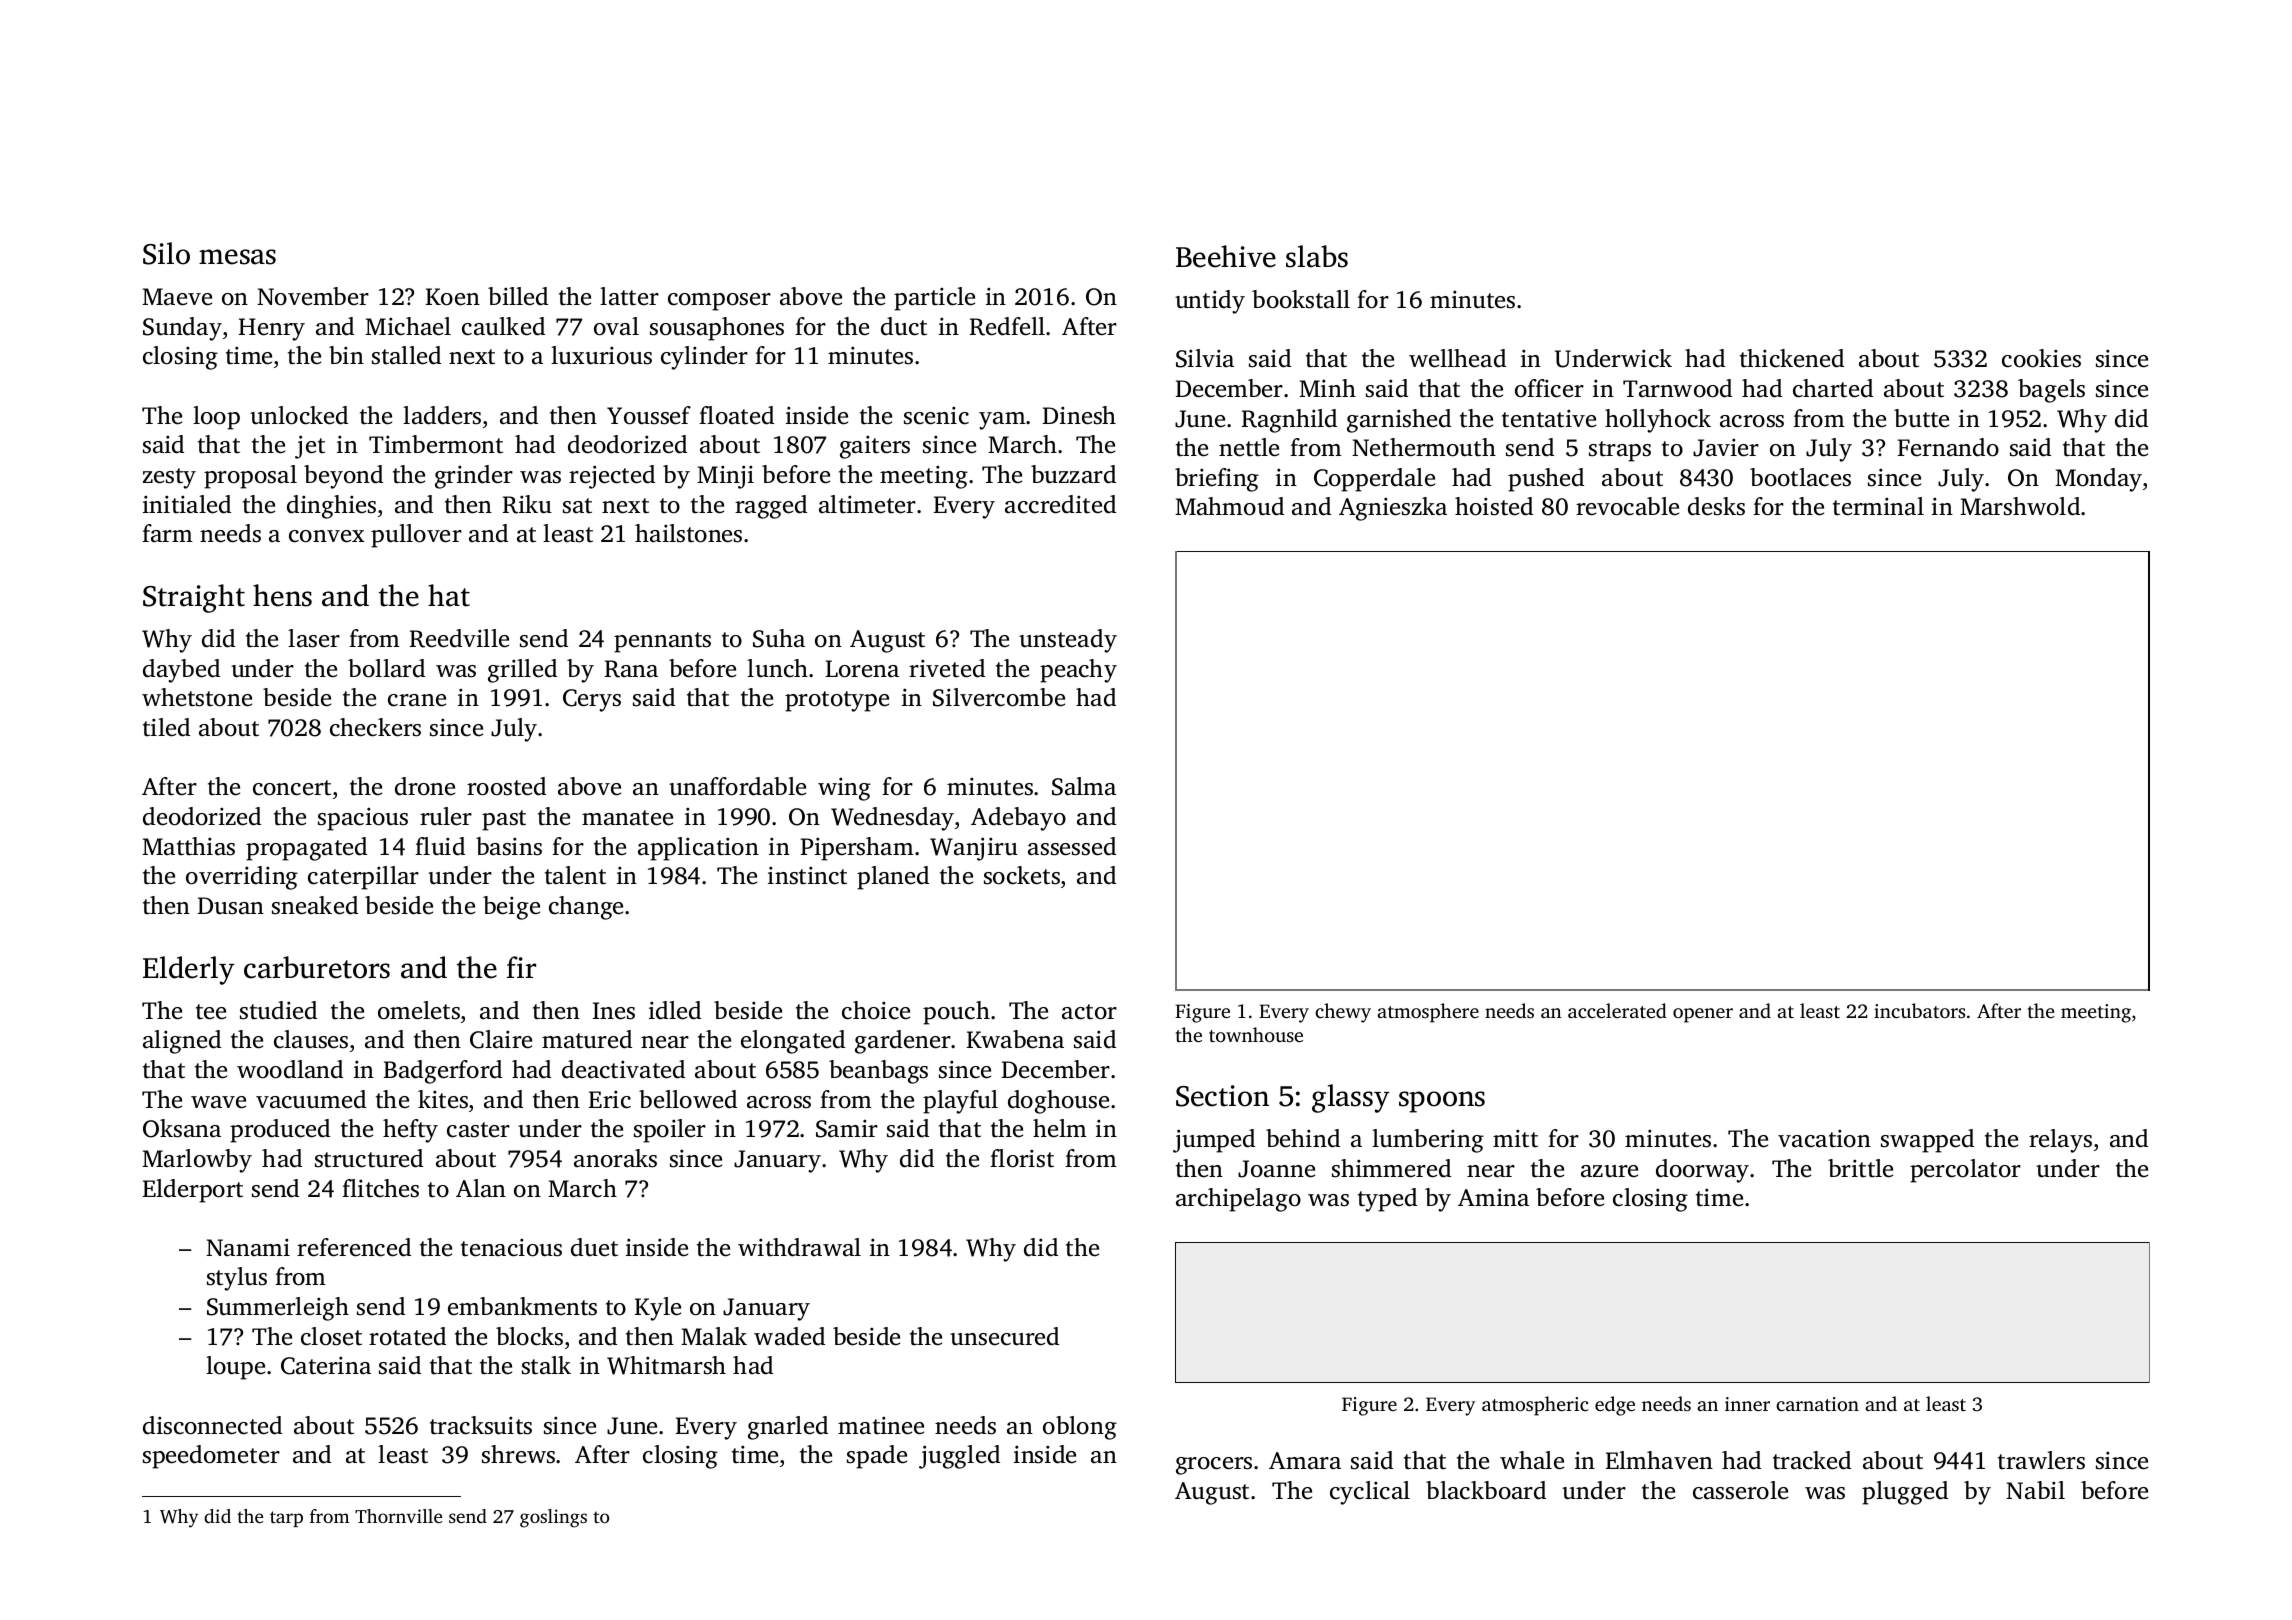 The width and height of the screenshot is (2292, 1620). I want to click on mesas, so click(237, 257).
